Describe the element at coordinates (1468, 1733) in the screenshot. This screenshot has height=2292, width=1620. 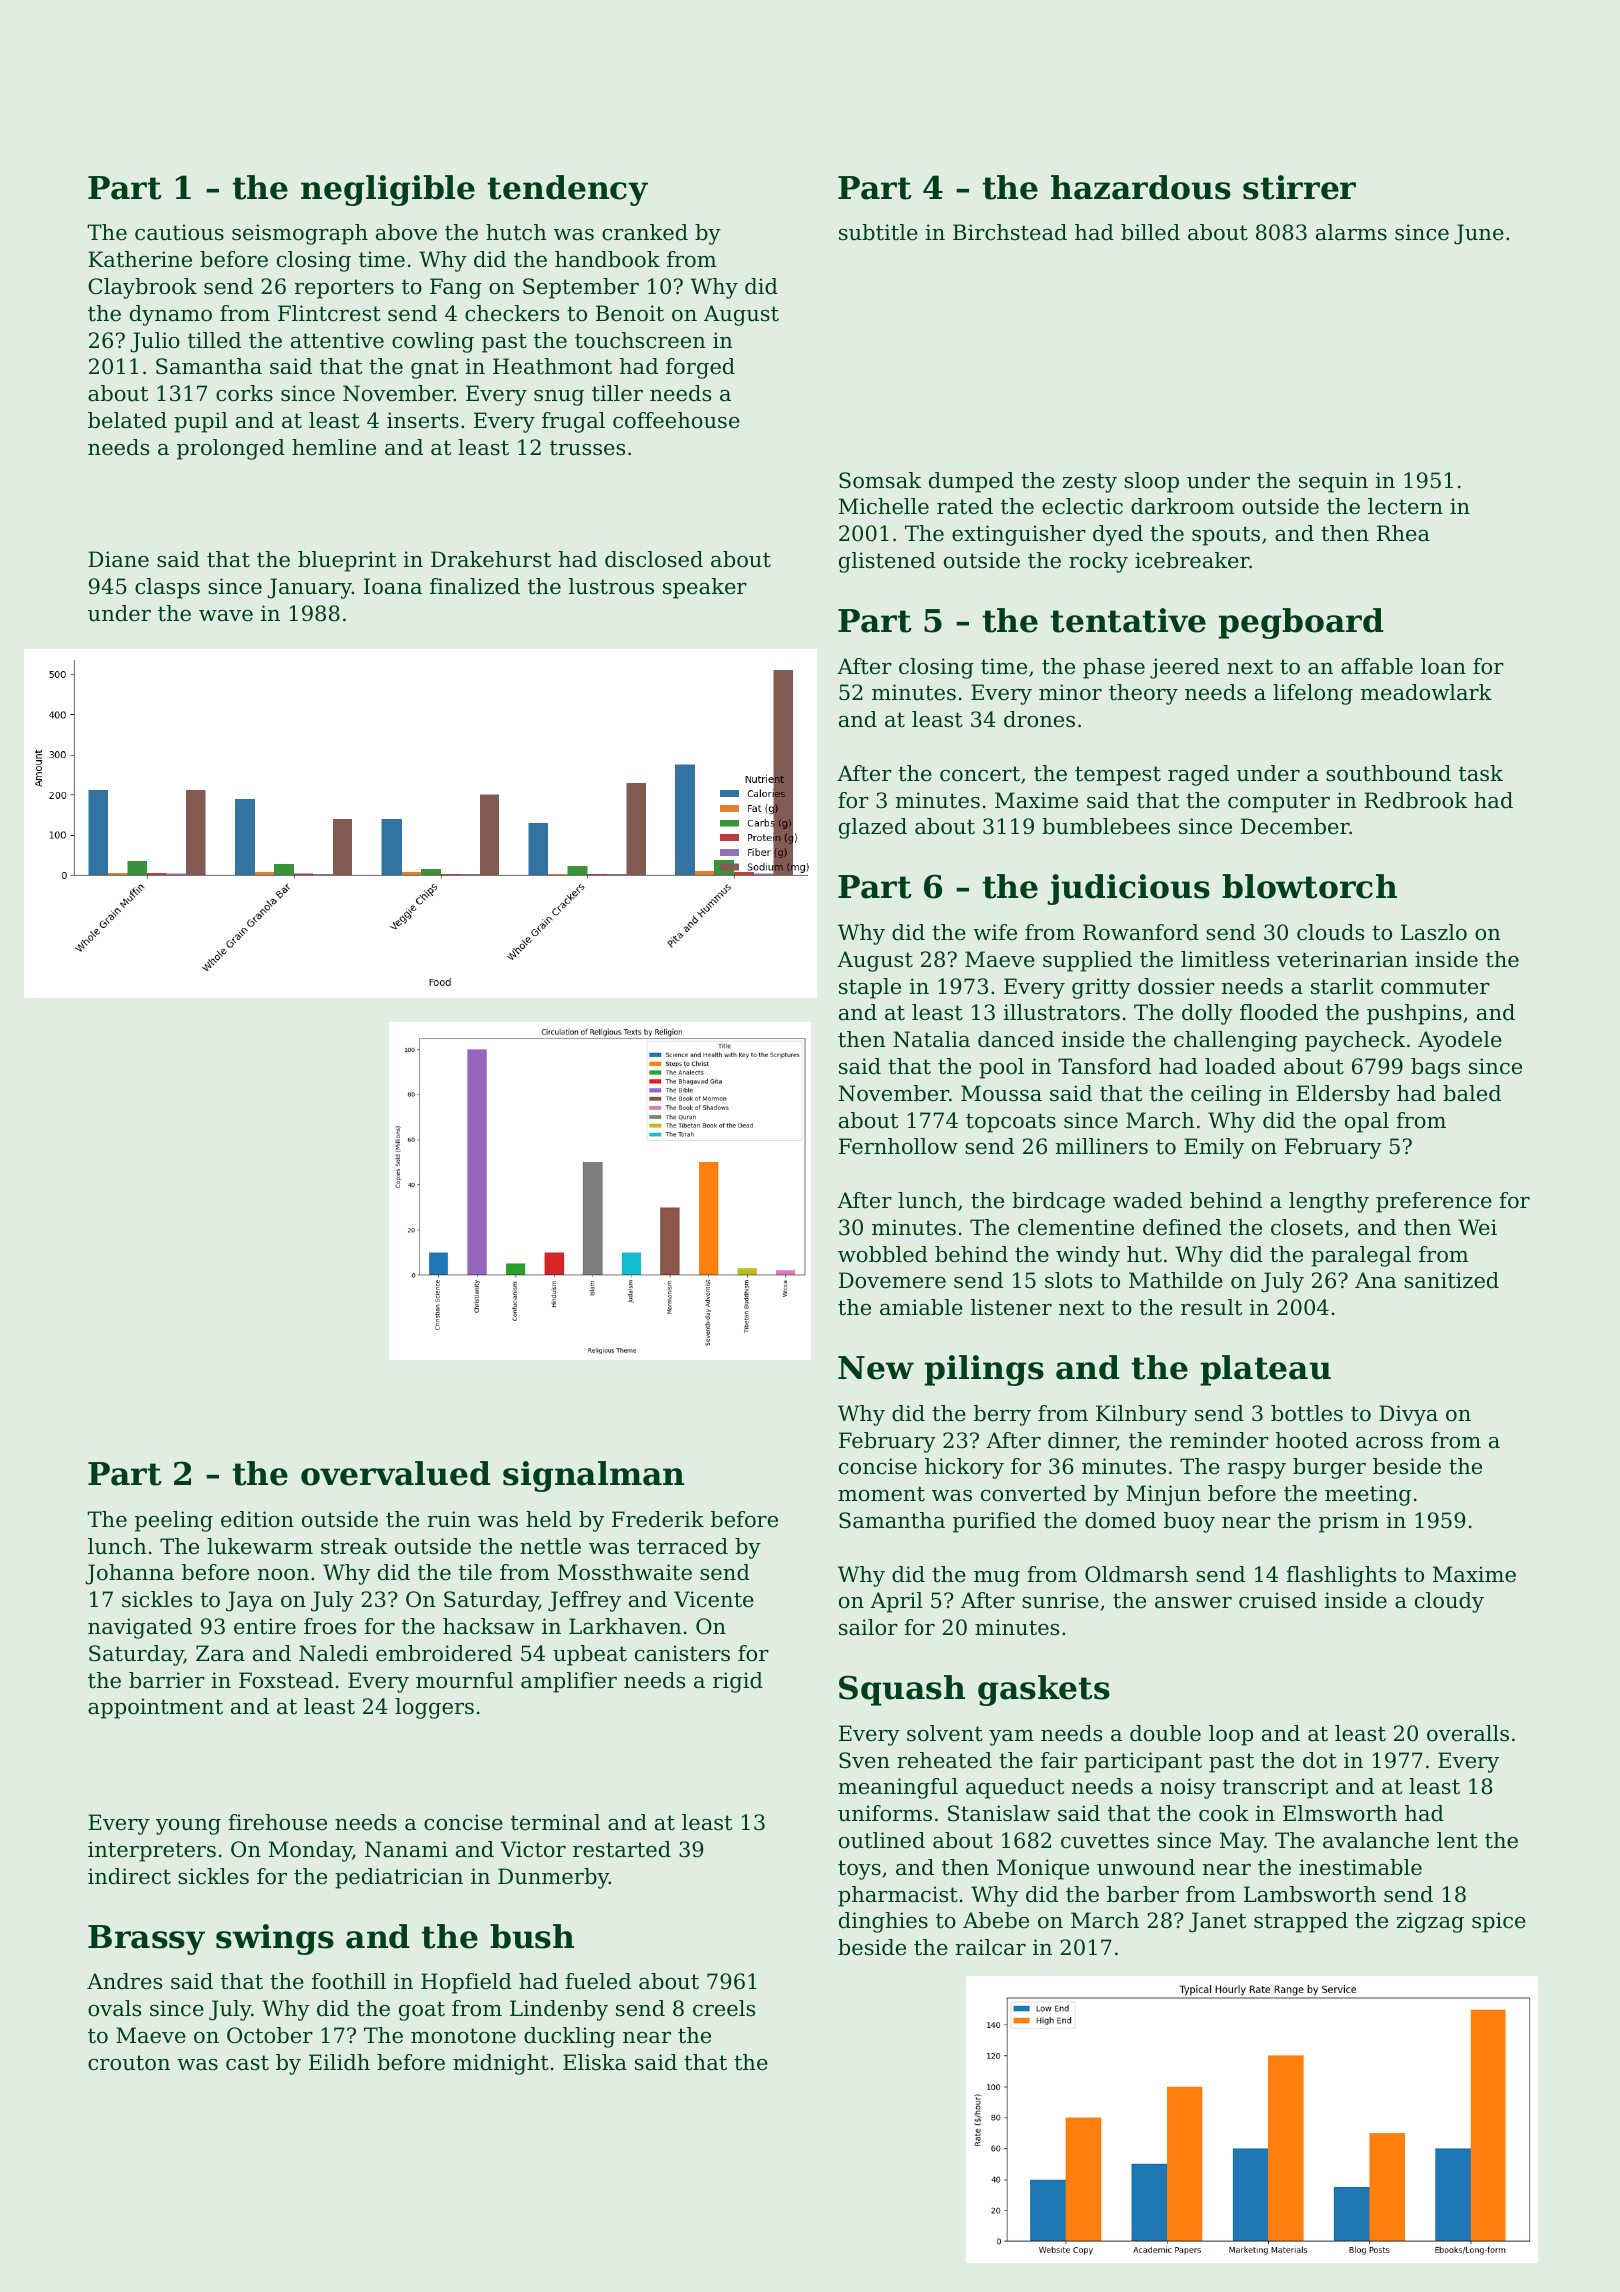
I see `overalls` at that location.
